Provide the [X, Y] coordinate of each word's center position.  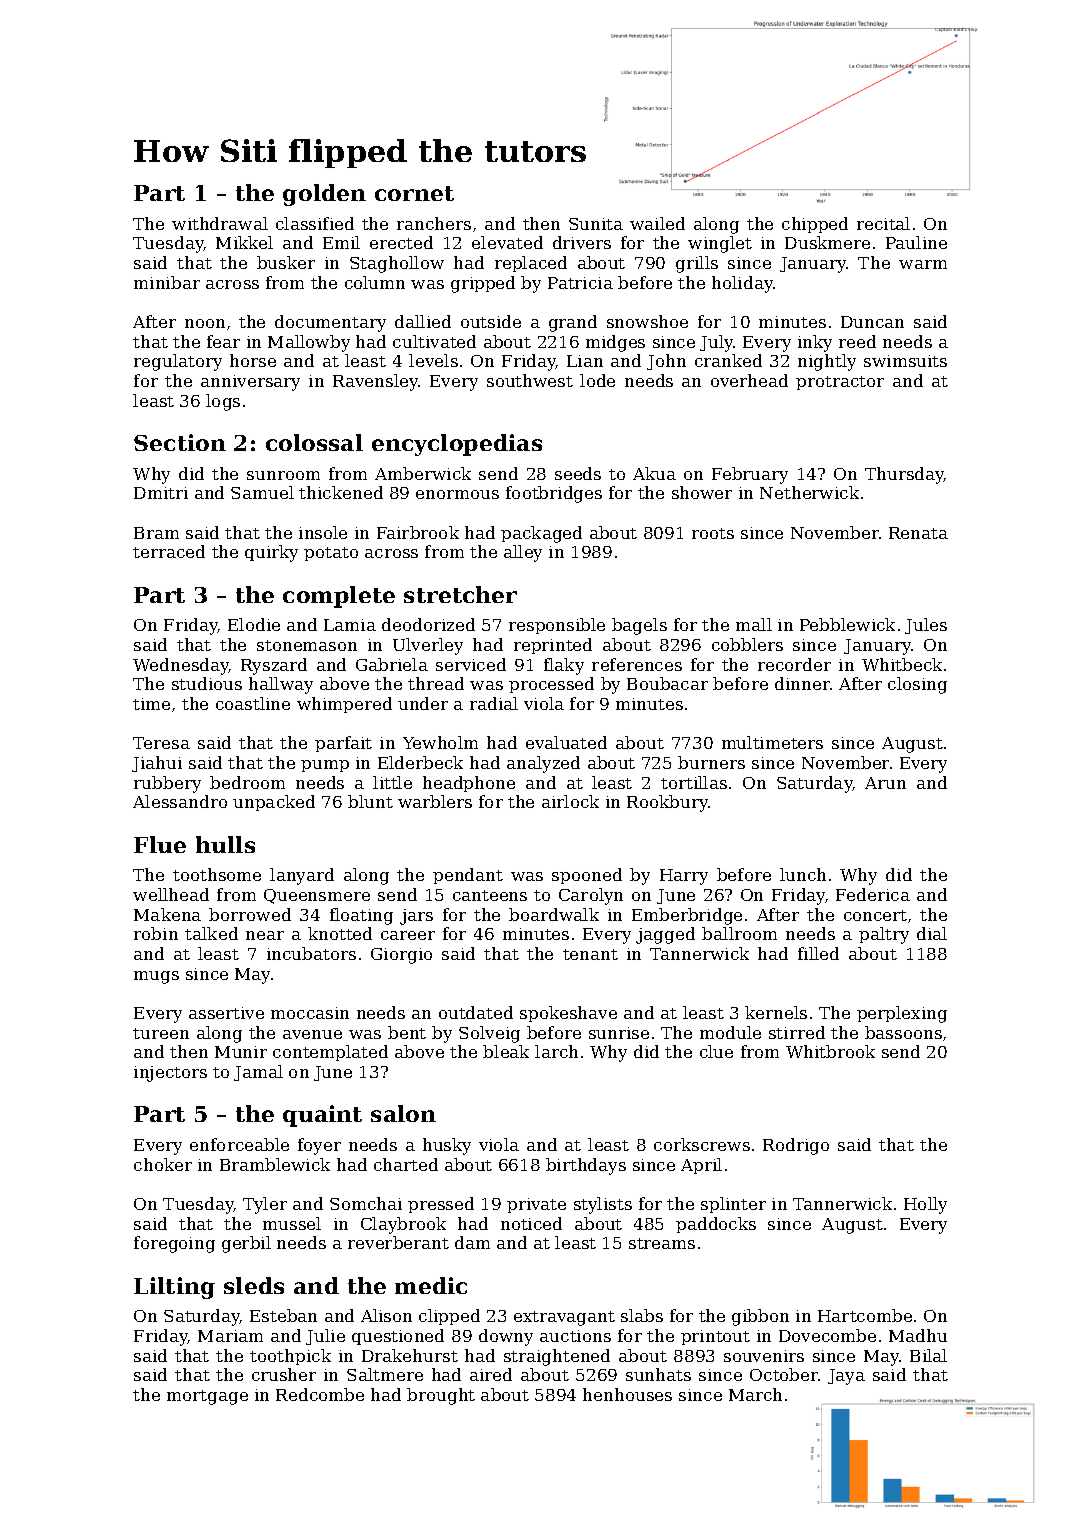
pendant [468, 876]
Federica [873, 894]
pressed [441, 1205]
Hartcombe [865, 1315]
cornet [414, 193]
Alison [386, 1315]
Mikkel [244, 242]
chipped [815, 225]
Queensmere [317, 896]
